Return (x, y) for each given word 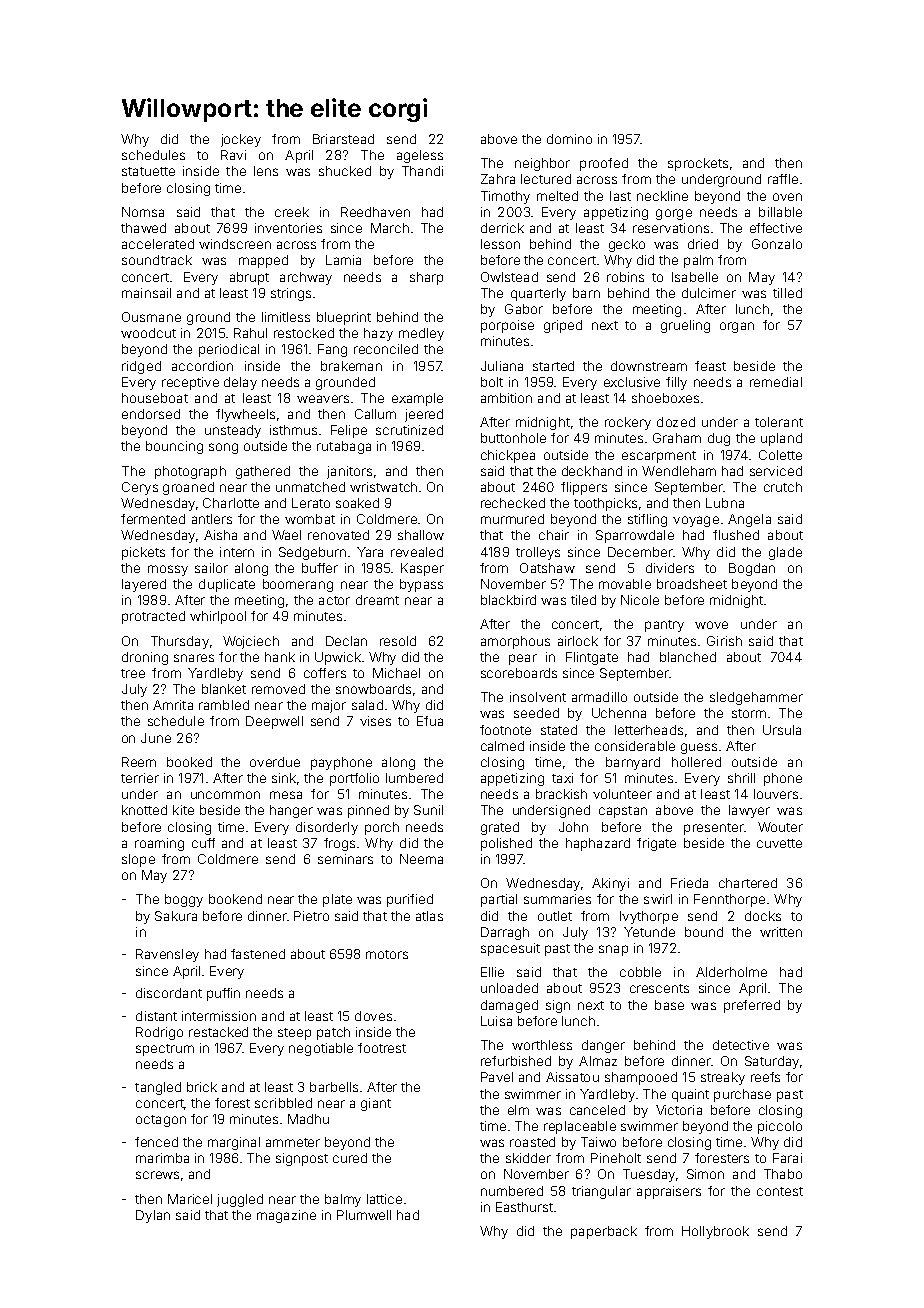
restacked (218, 1032)
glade (785, 553)
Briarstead (343, 139)
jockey (241, 140)
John (573, 827)
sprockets (698, 164)
